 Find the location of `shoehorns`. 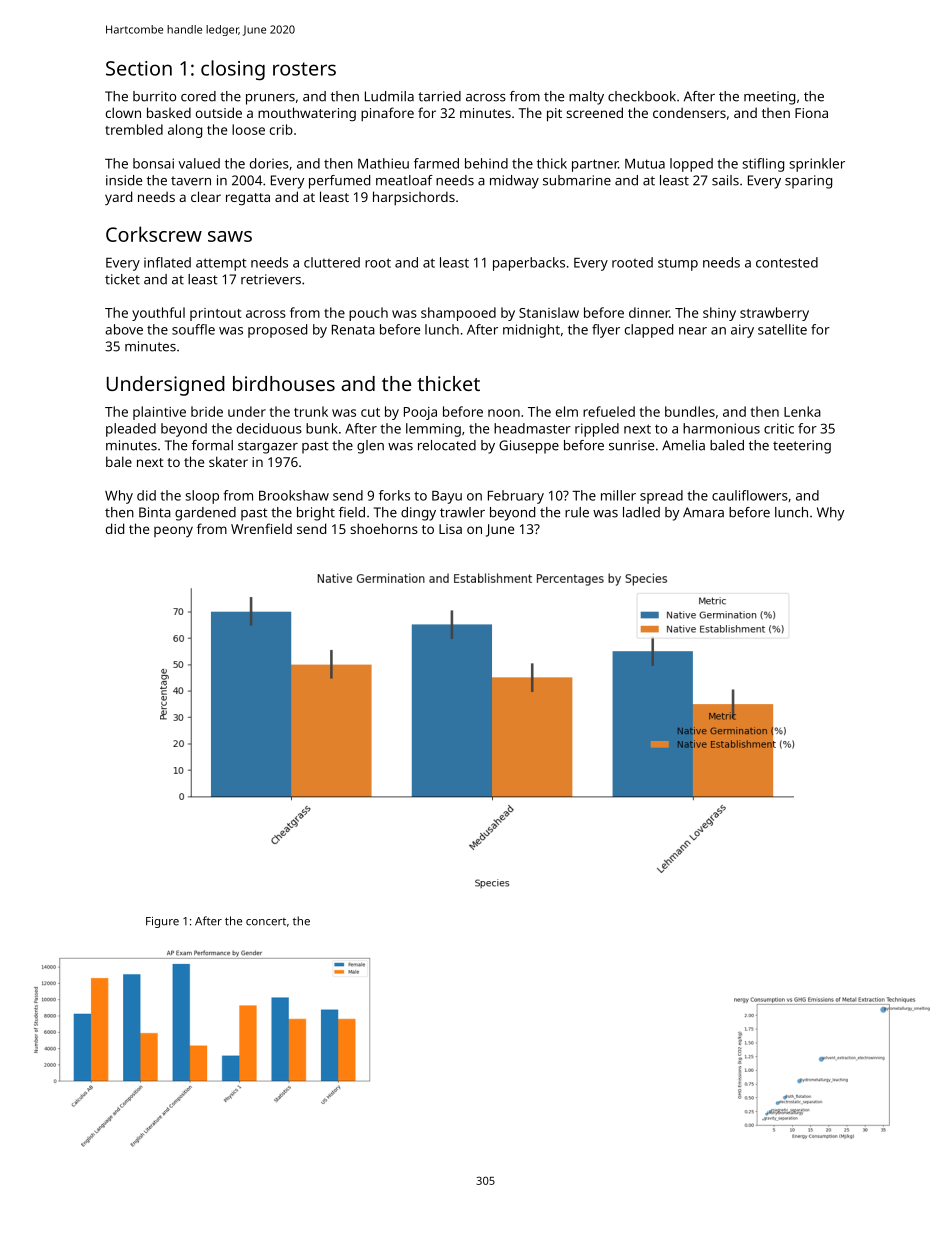

shoehorns is located at coordinates (384, 528).
